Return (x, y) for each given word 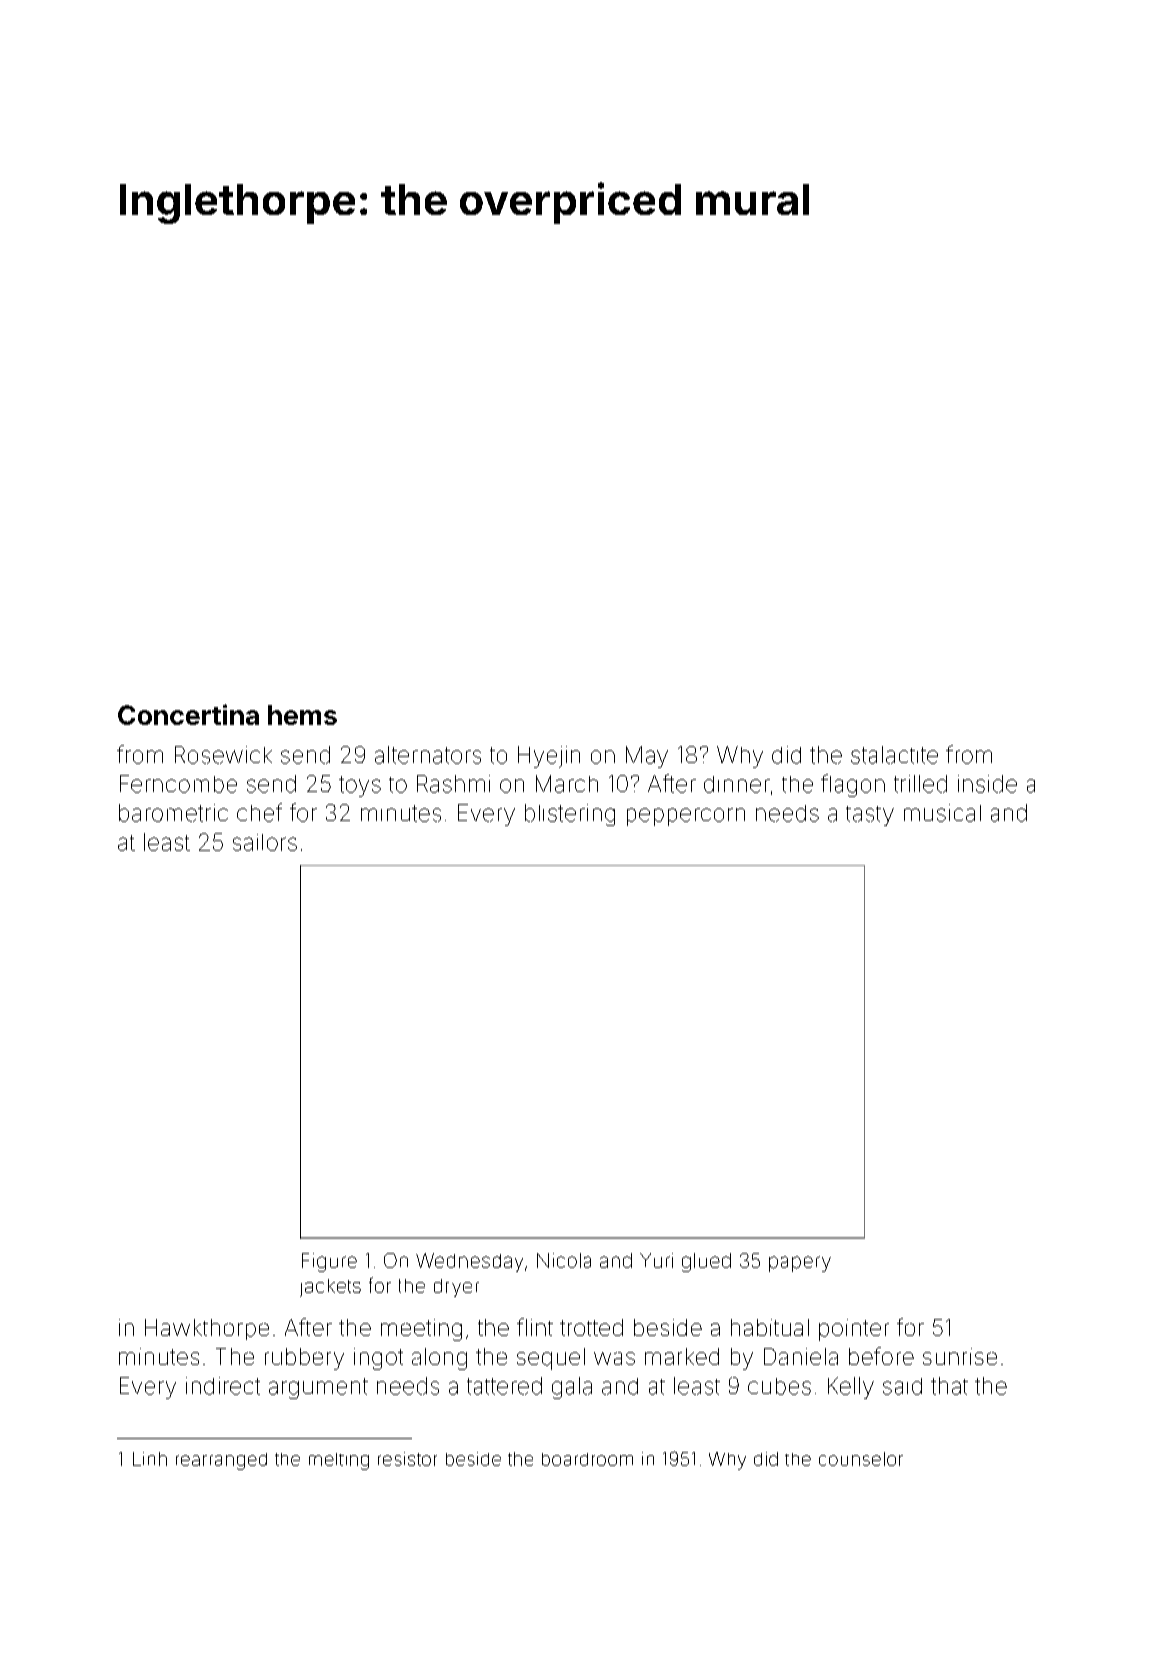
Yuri (656, 1260)
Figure (329, 1262)
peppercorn (686, 817)
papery (800, 1264)
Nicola (564, 1260)
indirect (223, 1386)
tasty (870, 816)
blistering (570, 815)
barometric (173, 813)
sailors (265, 842)
